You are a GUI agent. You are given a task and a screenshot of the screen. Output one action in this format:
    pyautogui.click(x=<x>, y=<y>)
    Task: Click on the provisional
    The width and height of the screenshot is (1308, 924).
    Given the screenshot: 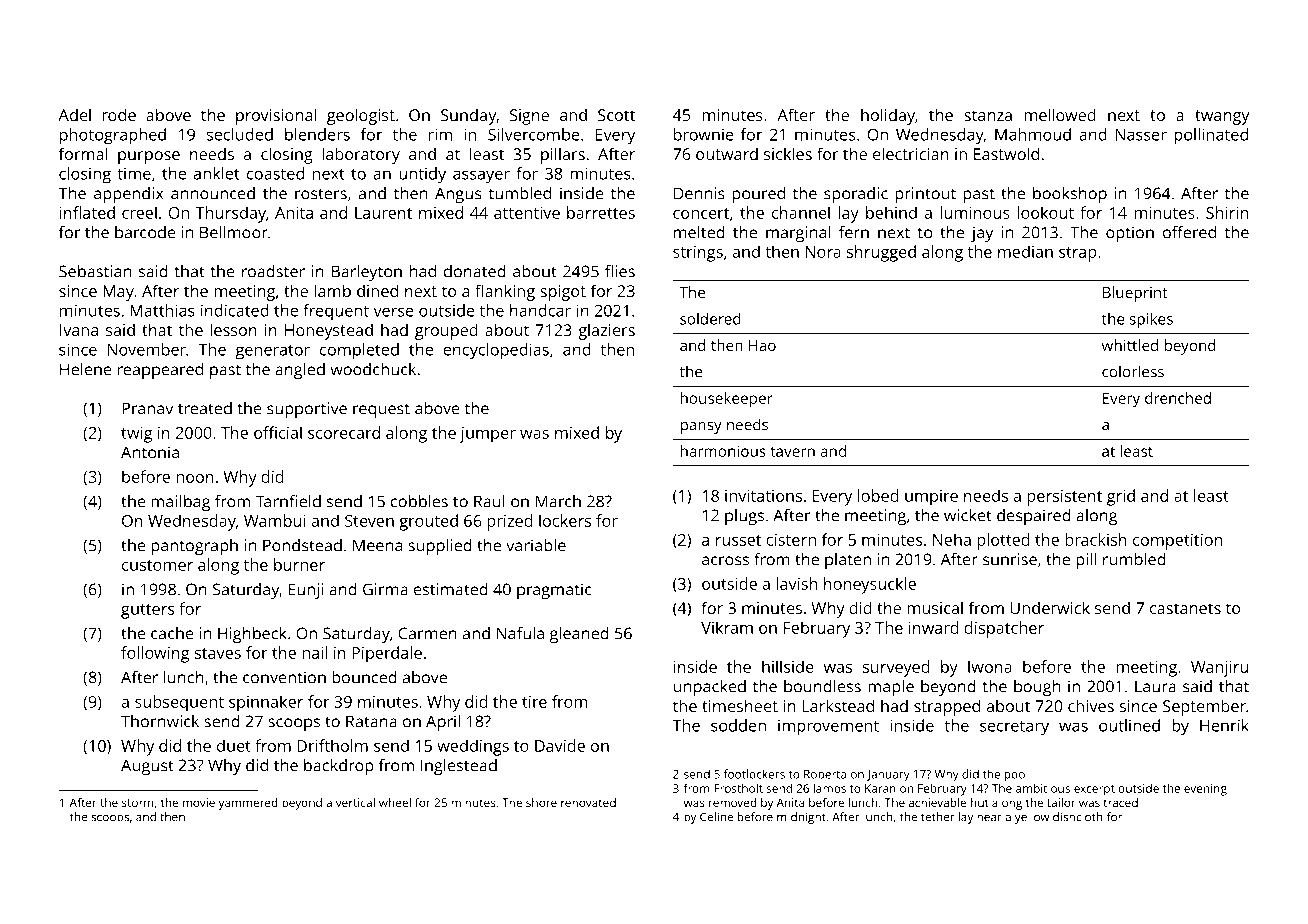 What is the action you would take?
    pyautogui.click(x=276, y=116)
